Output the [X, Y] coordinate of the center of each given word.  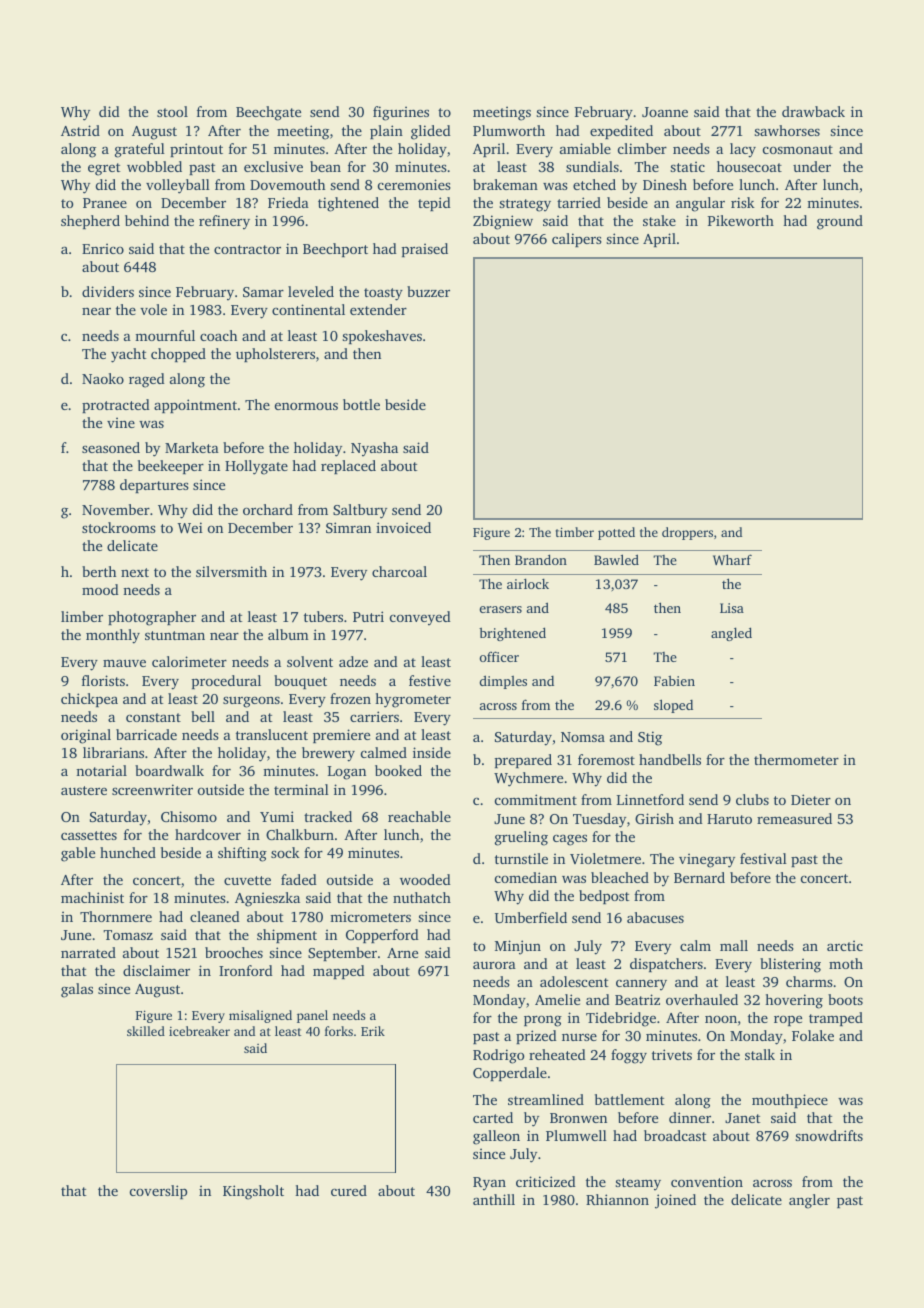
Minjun [518, 947]
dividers [108, 291]
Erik [373, 1031]
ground [840, 222]
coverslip [158, 1192]
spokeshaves [382, 337]
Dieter [811, 799]
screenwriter [152, 789]
